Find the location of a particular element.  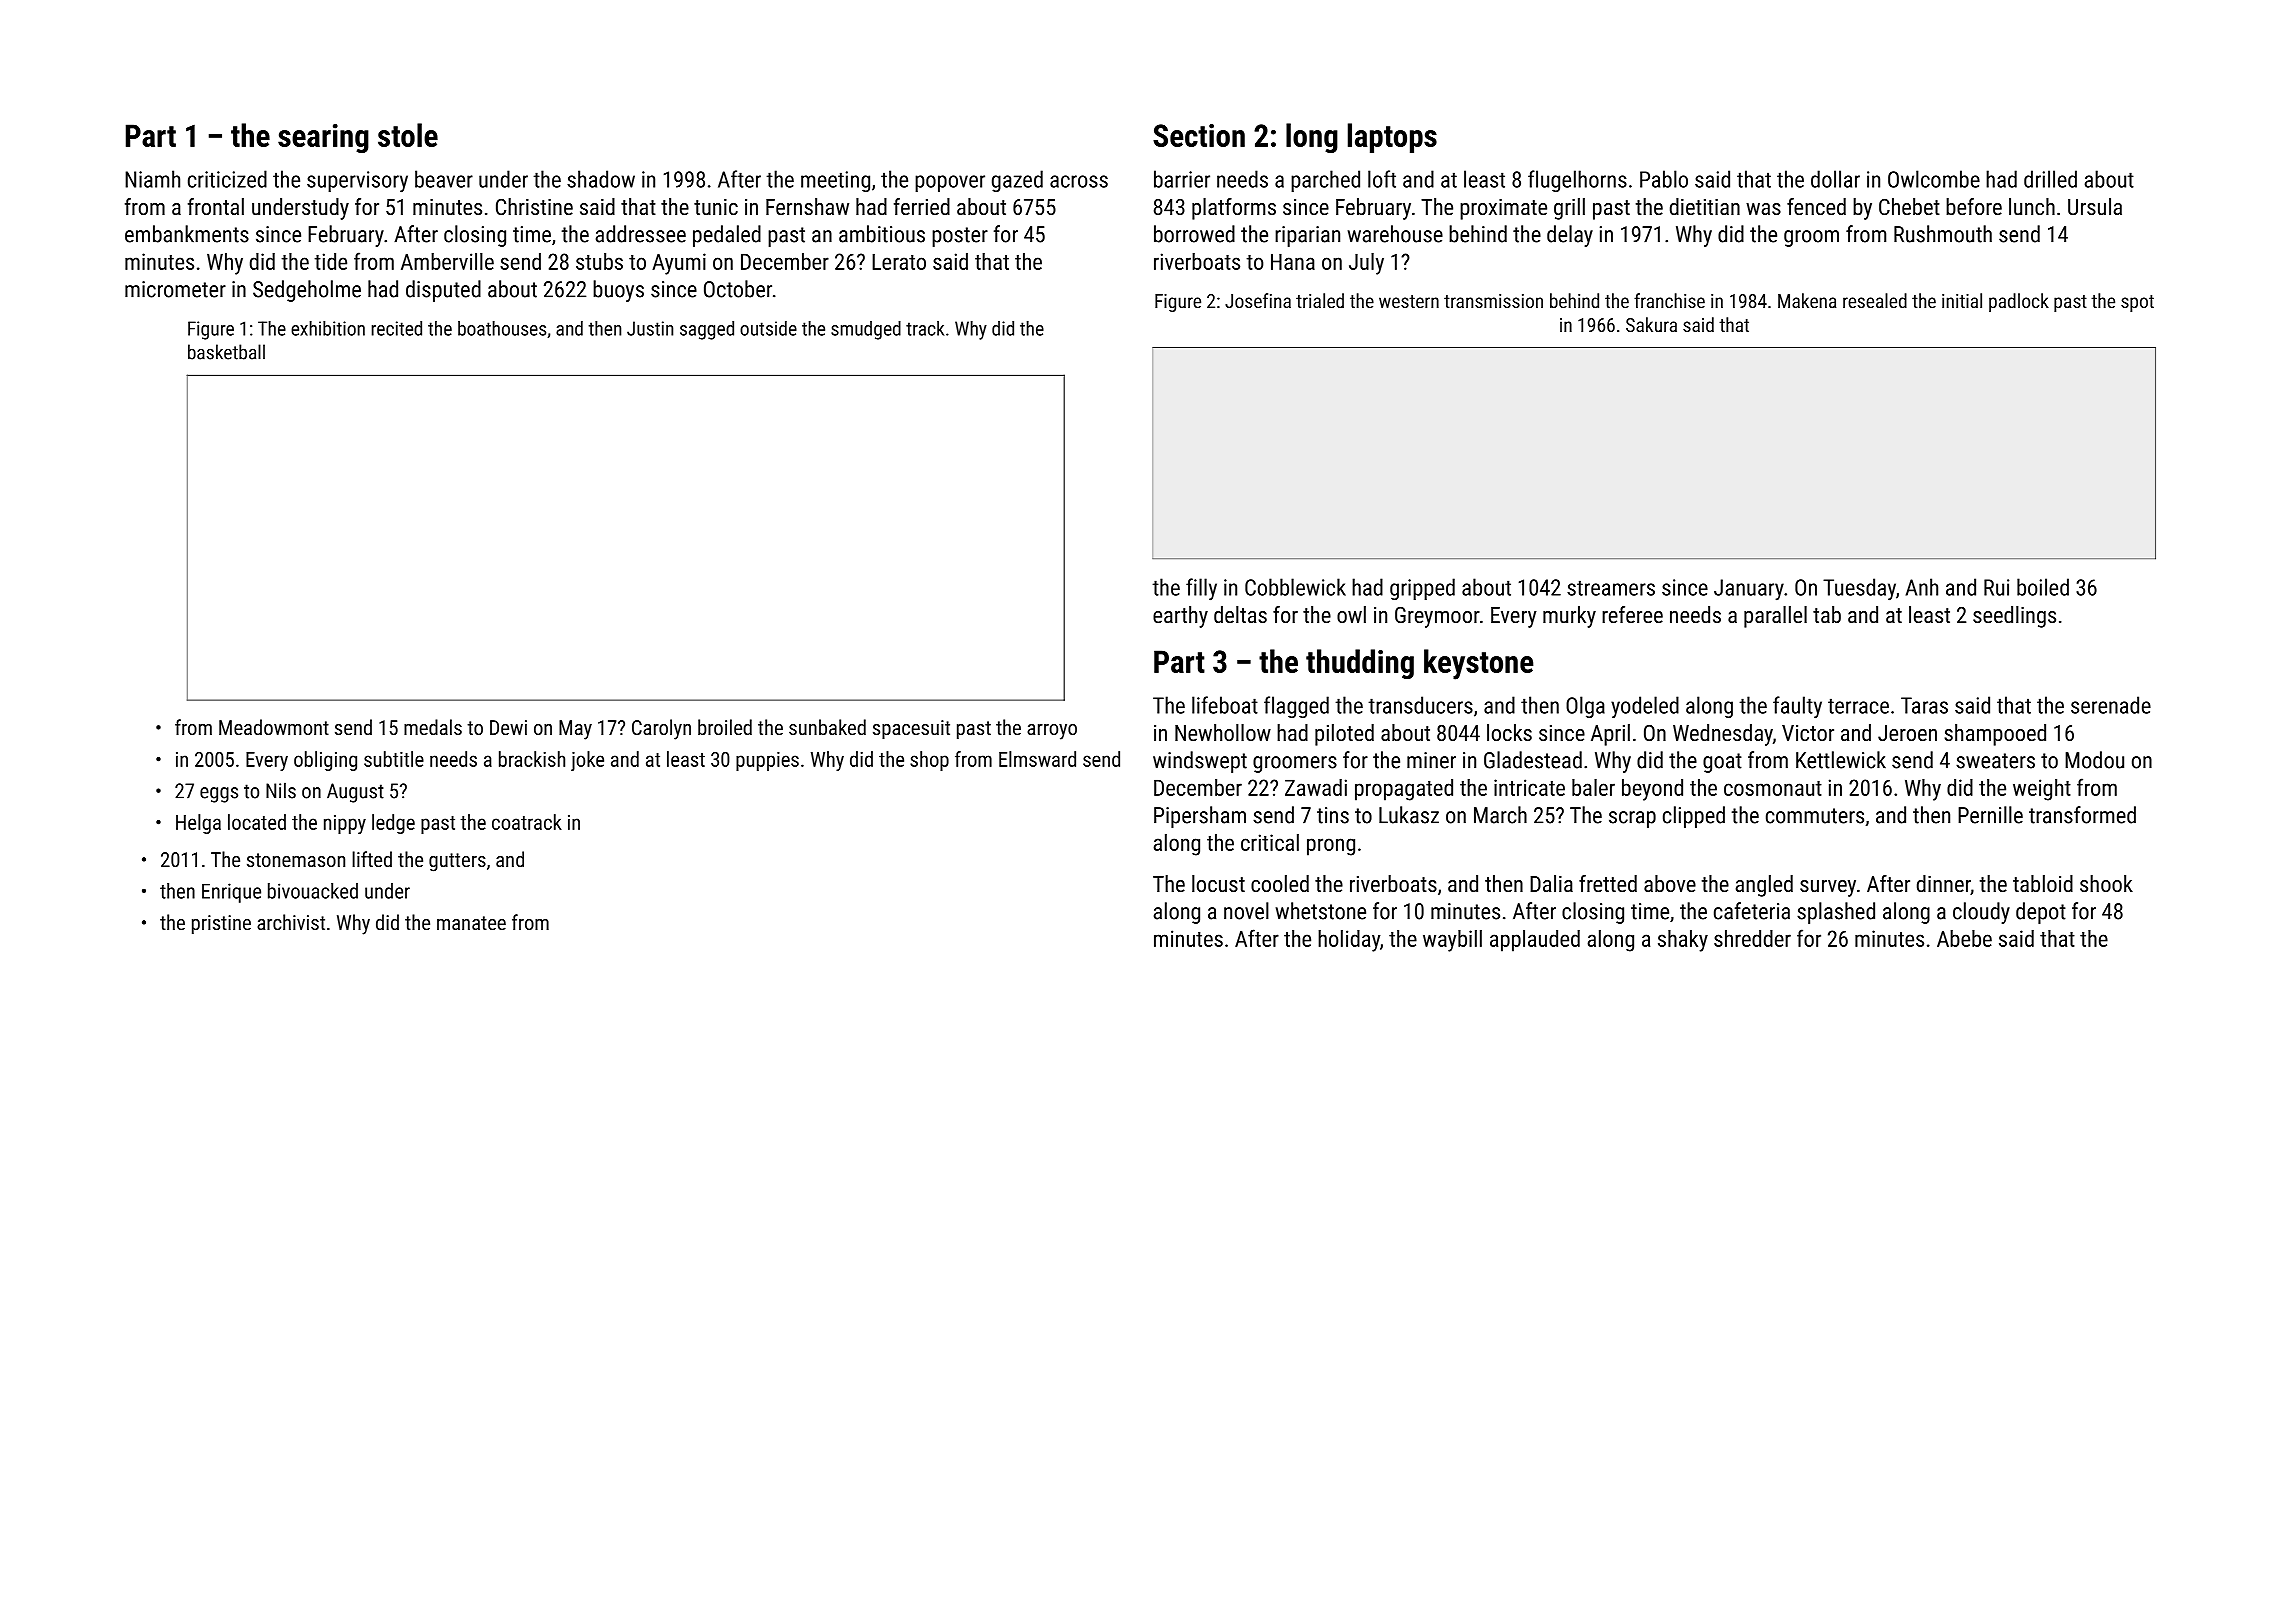

transducers is located at coordinates (1420, 705).
